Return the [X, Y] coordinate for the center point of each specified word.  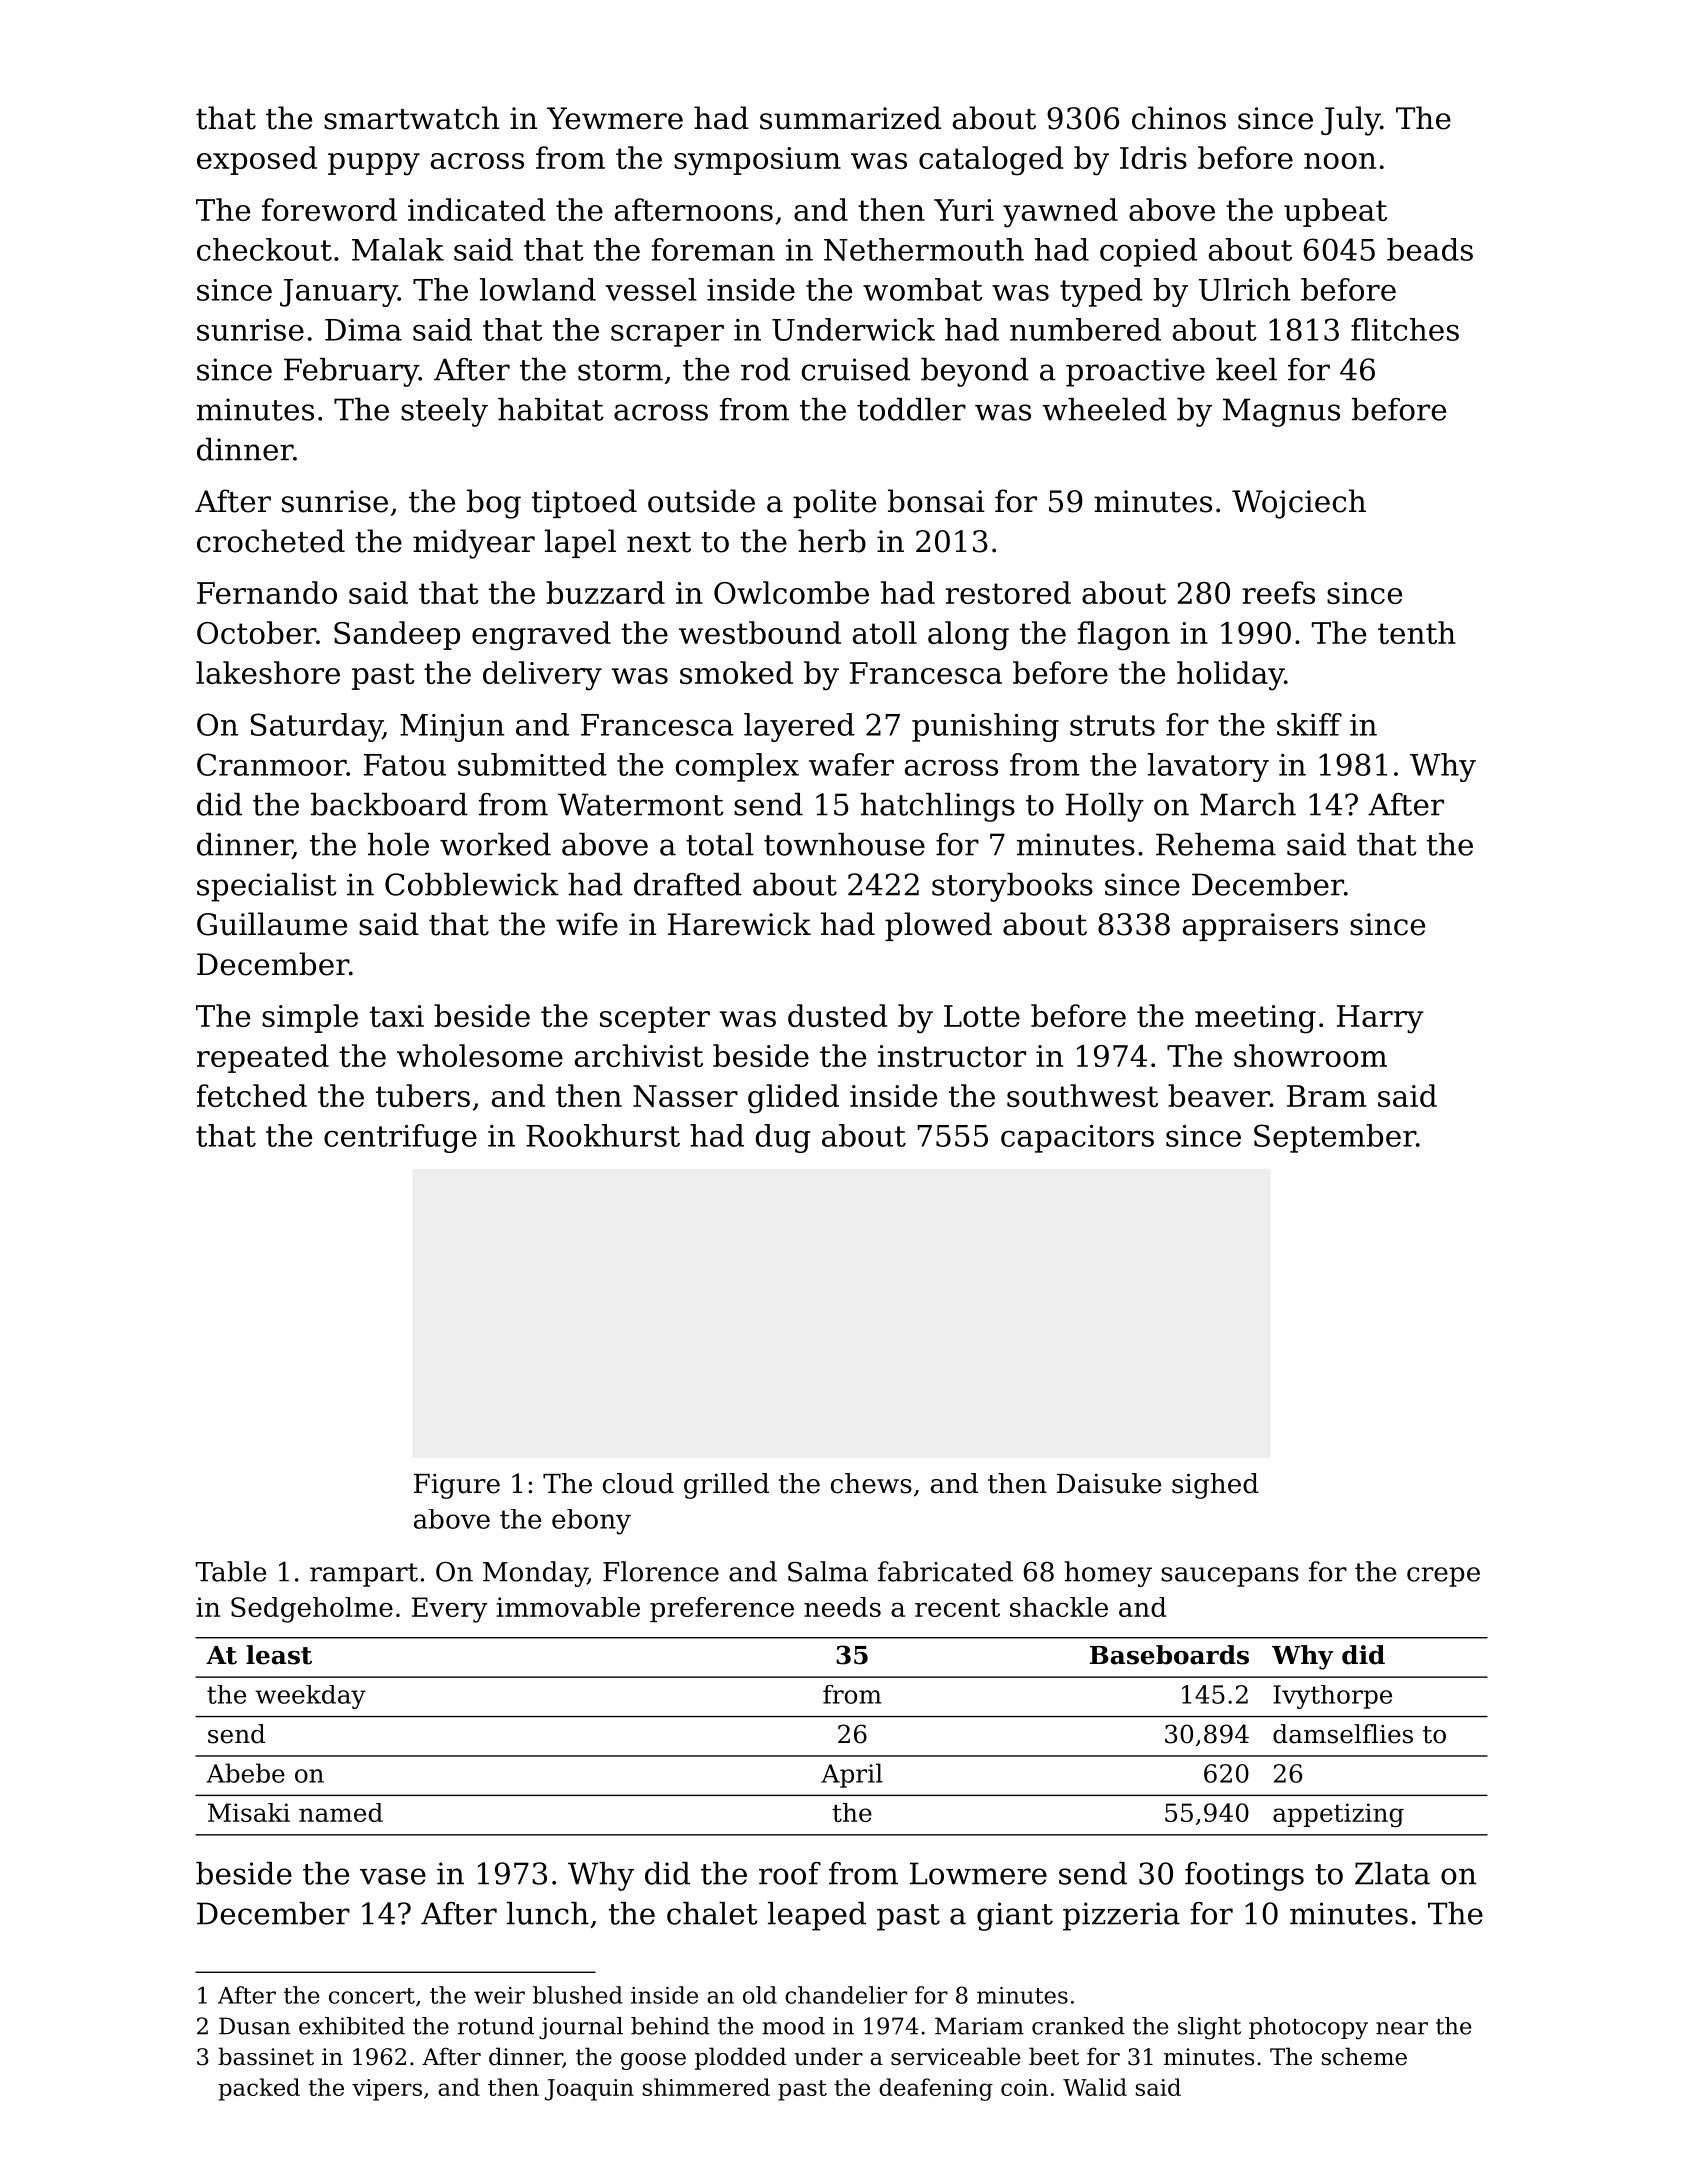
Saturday [317, 727]
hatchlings [938, 807]
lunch [548, 1913]
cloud [638, 1483]
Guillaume [272, 924]
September [1335, 1138]
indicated [476, 209]
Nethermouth [924, 249]
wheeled [1104, 409]
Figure [457, 1486]
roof [790, 1873]
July [1350, 121]
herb [832, 541]
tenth [1417, 632]
